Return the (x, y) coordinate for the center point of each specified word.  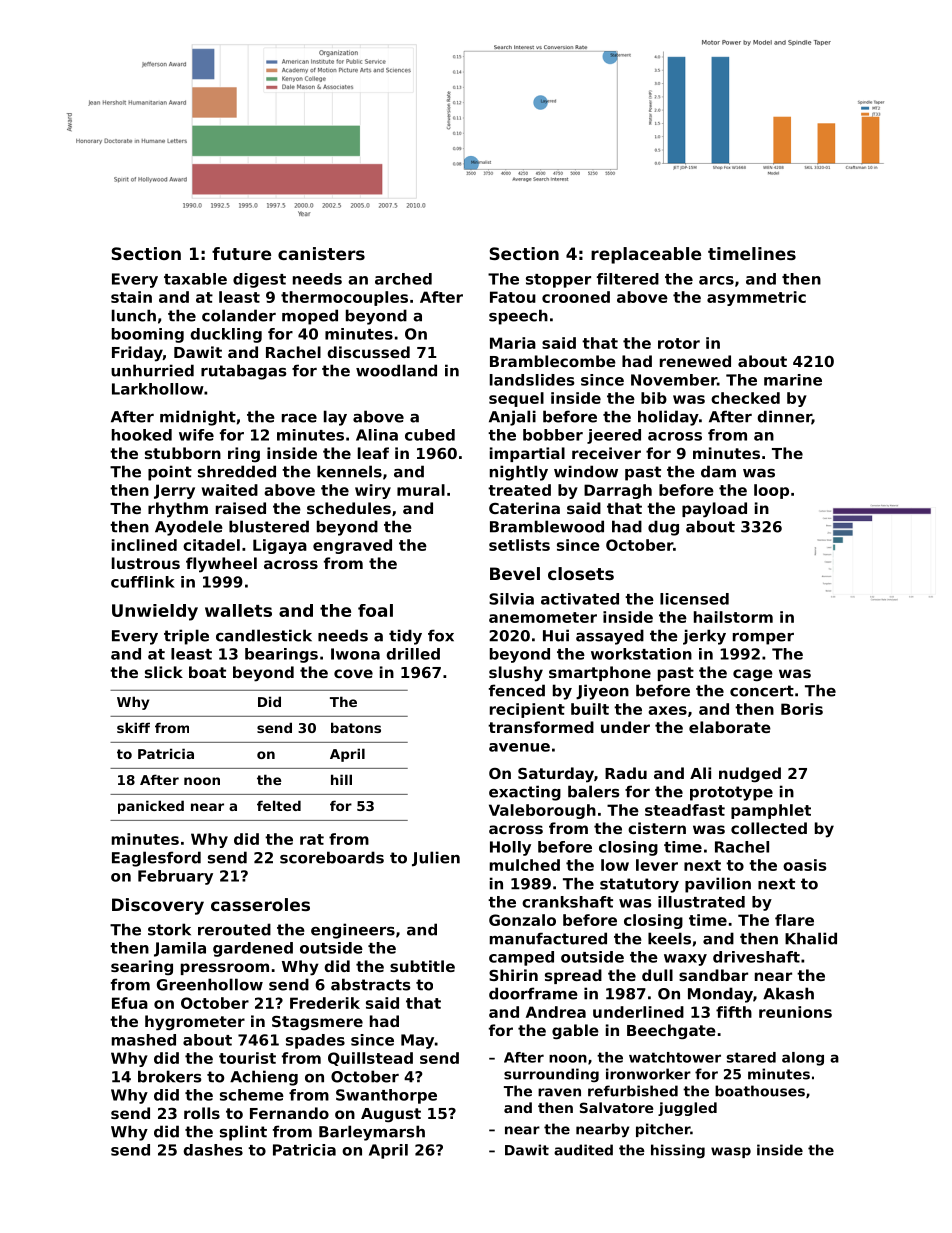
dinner (784, 417)
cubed (430, 435)
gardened (253, 949)
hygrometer (195, 1023)
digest (259, 280)
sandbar (713, 975)
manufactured (548, 938)
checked (745, 398)
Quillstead (370, 1059)
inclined (144, 545)
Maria (513, 343)
